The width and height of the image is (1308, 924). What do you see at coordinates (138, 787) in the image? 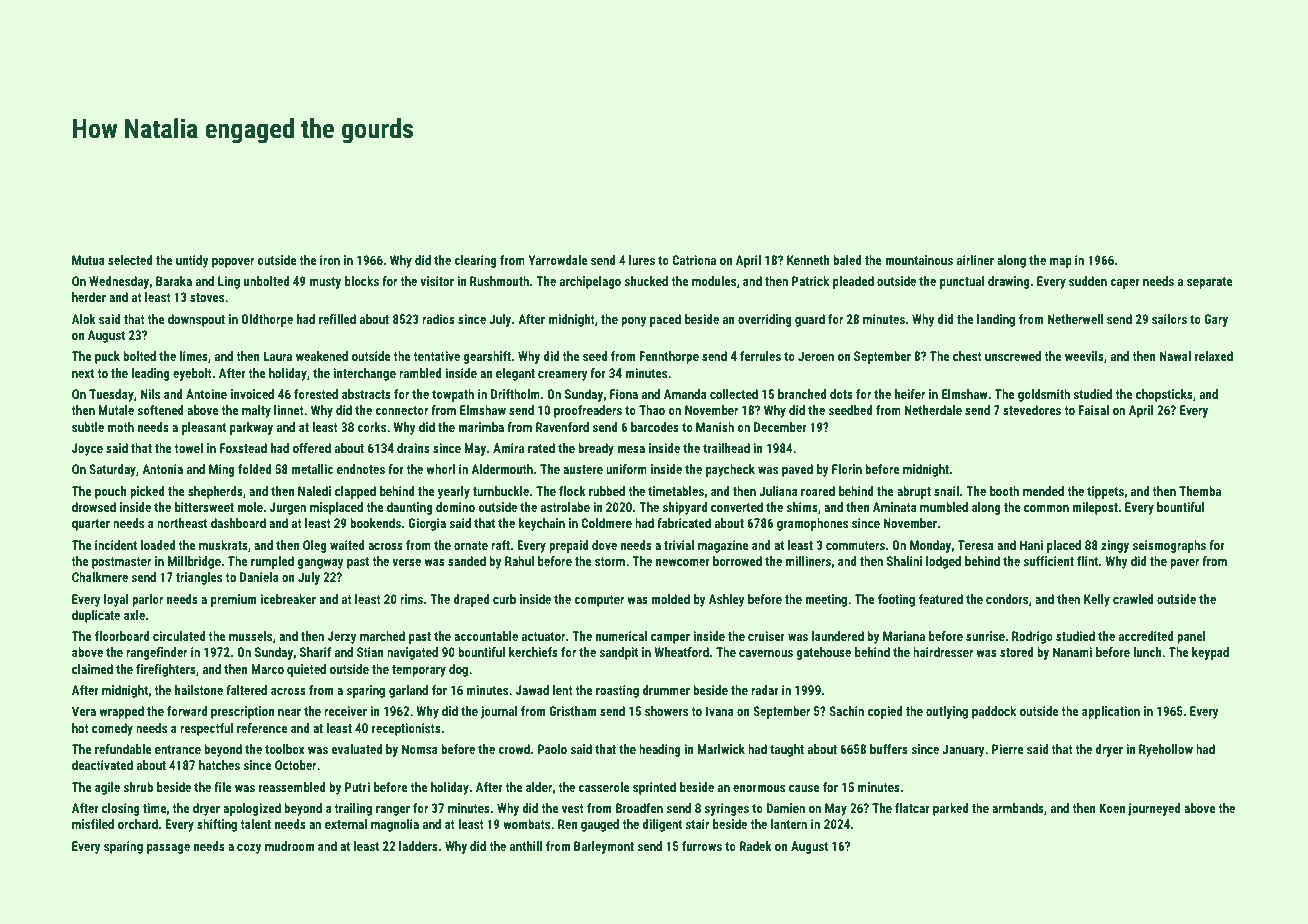
I see `shrub` at bounding box center [138, 787].
